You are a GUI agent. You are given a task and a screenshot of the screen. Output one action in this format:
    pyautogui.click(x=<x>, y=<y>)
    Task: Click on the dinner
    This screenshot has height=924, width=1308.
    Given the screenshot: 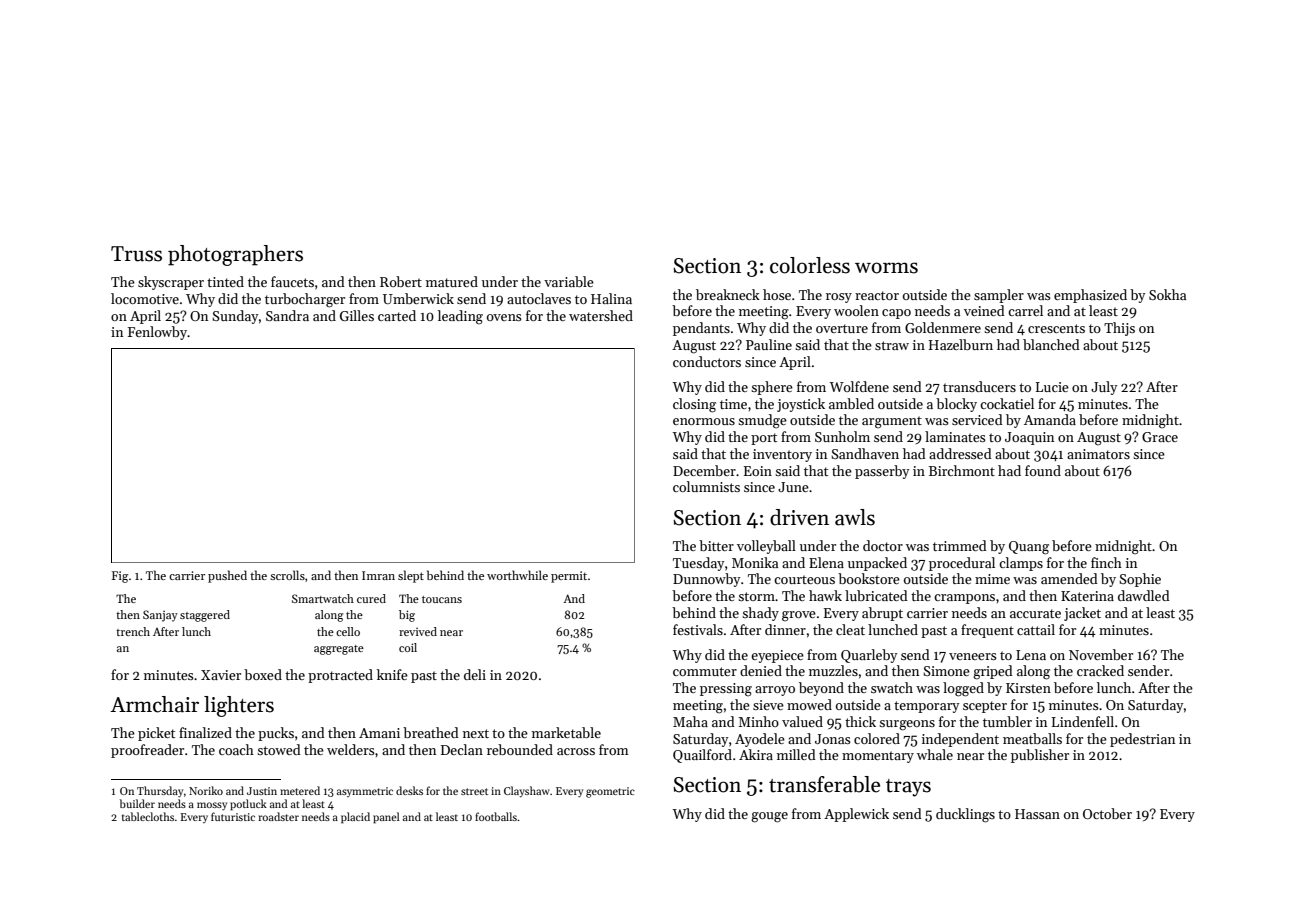 What is the action you would take?
    pyautogui.click(x=785, y=629)
